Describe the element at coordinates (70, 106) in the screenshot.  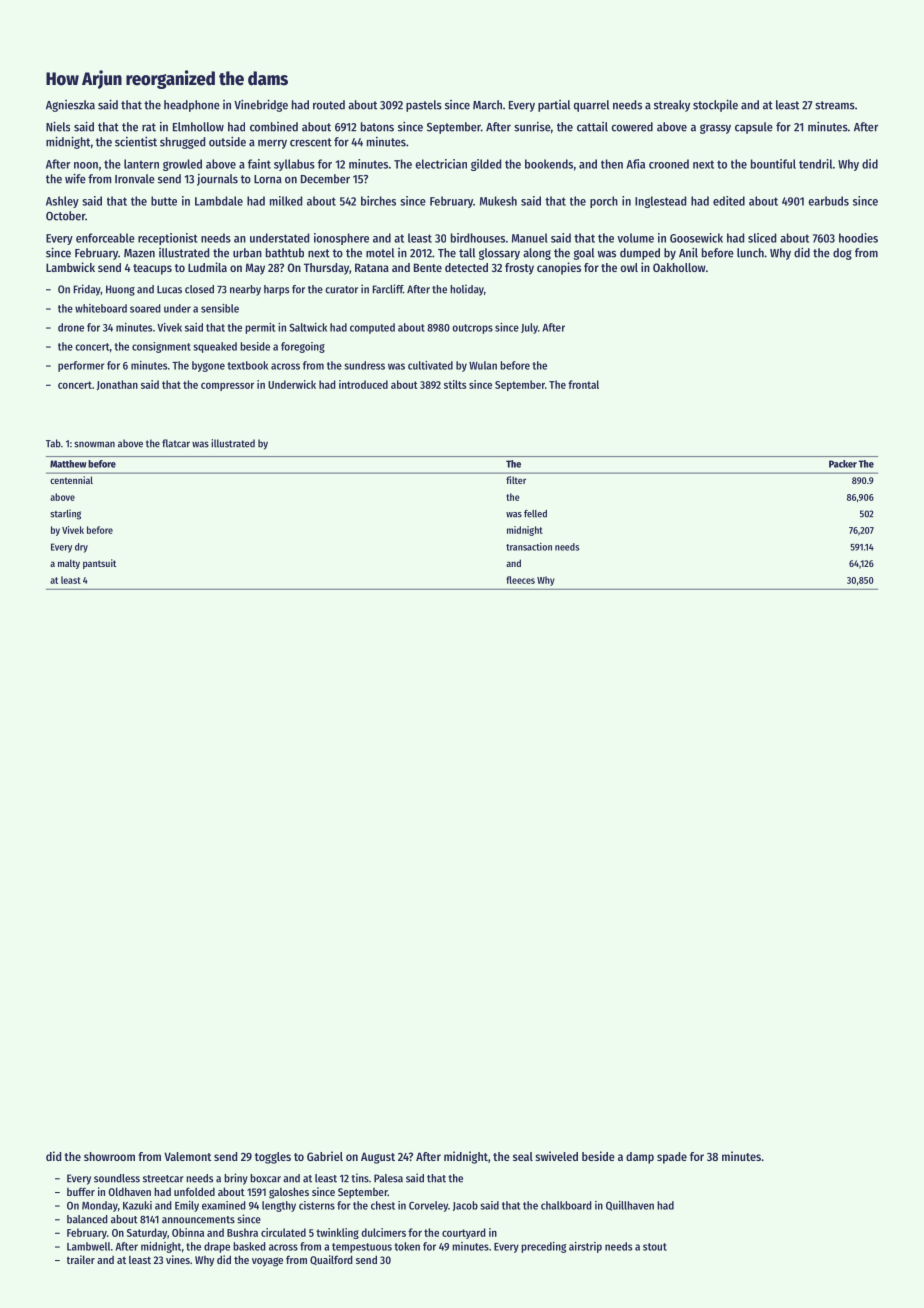
I see `Agnieszka` at that location.
